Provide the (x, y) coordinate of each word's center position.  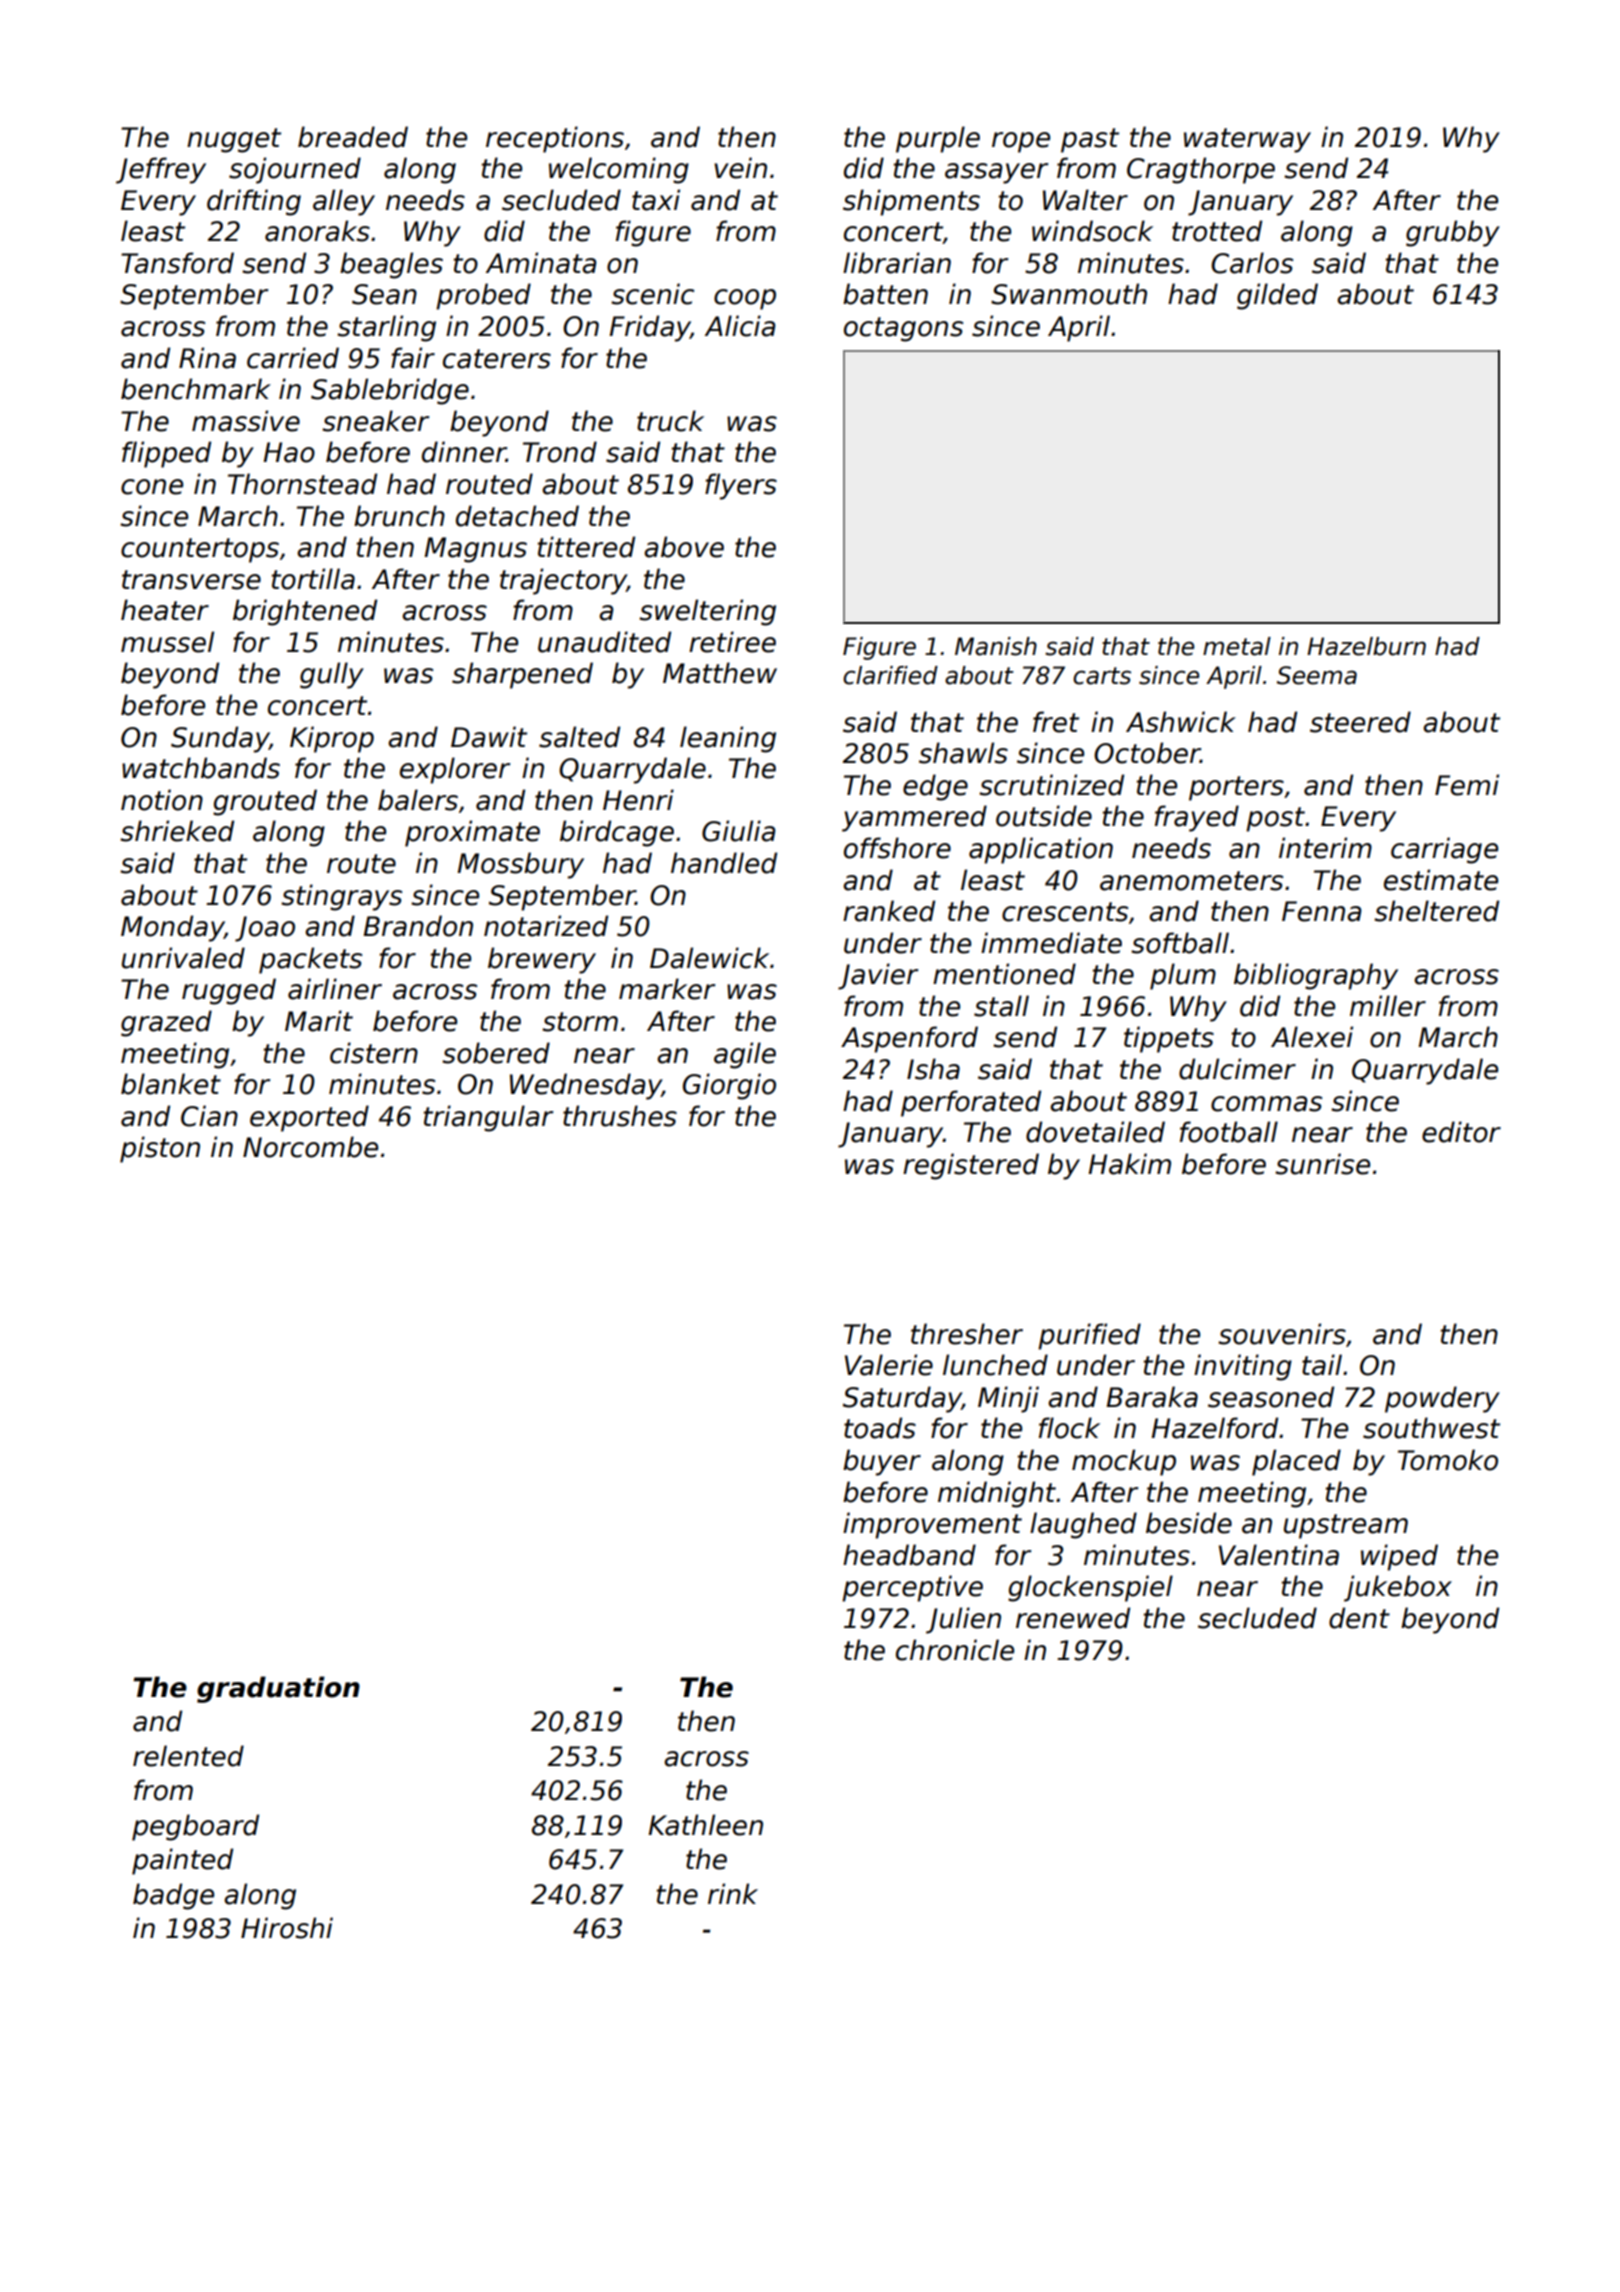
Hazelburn (1366, 646)
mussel (167, 642)
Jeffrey (161, 170)
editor (1461, 1132)
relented (188, 1756)
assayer (997, 173)
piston (160, 1149)
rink (733, 1893)
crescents (1065, 912)
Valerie (889, 1365)
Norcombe (310, 1147)
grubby (1453, 233)
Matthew (720, 673)
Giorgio (729, 1086)
